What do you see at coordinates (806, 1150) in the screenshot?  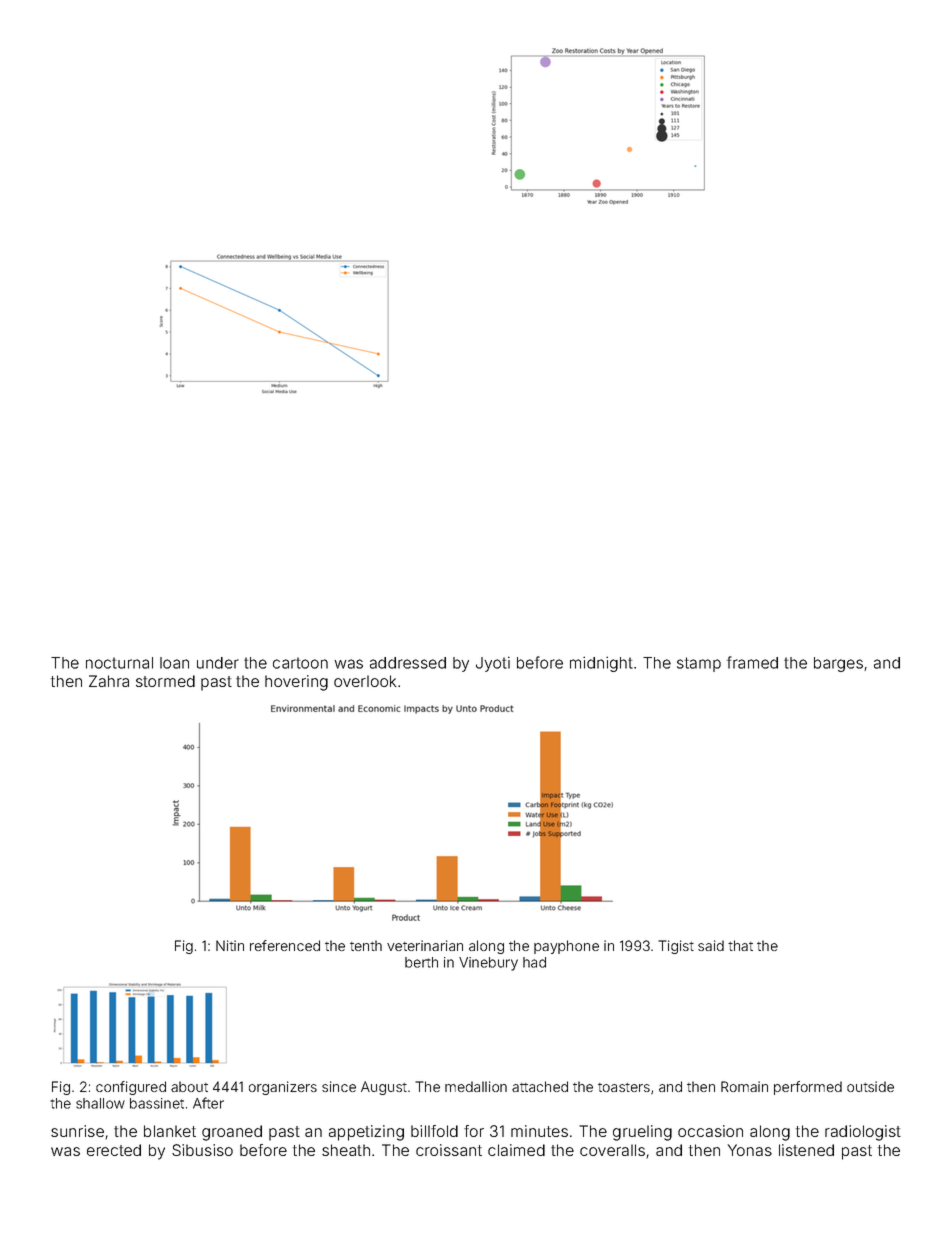 I see `listened` at bounding box center [806, 1150].
